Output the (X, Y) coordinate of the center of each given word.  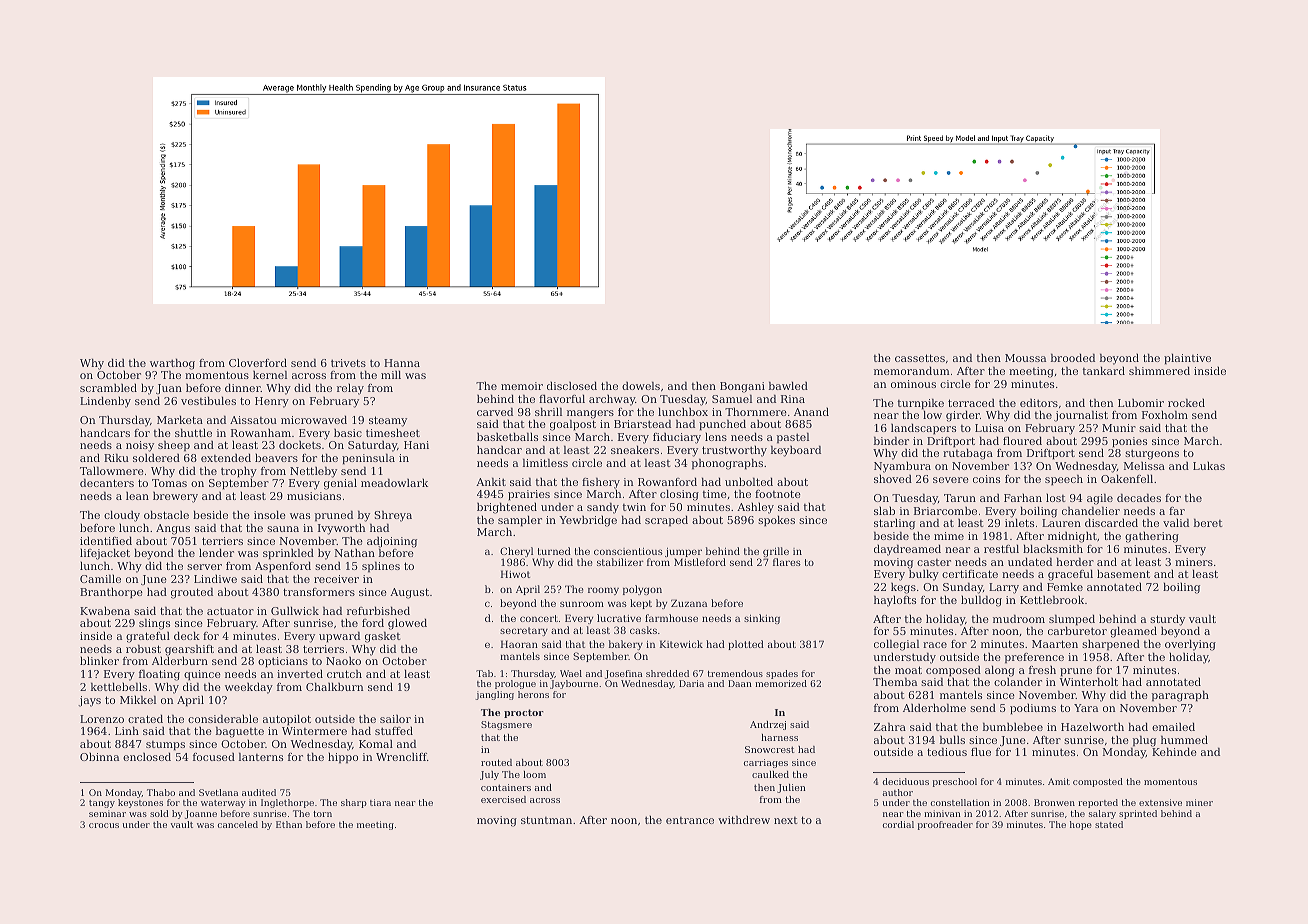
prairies (529, 495)
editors (1039, 402)
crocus (104, 825)
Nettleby (313, 472)
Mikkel (138, 699)
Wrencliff (401, 756)
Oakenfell (1127, 478)
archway (612, 400)
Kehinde (1174, 751)
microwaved (314, 419)
